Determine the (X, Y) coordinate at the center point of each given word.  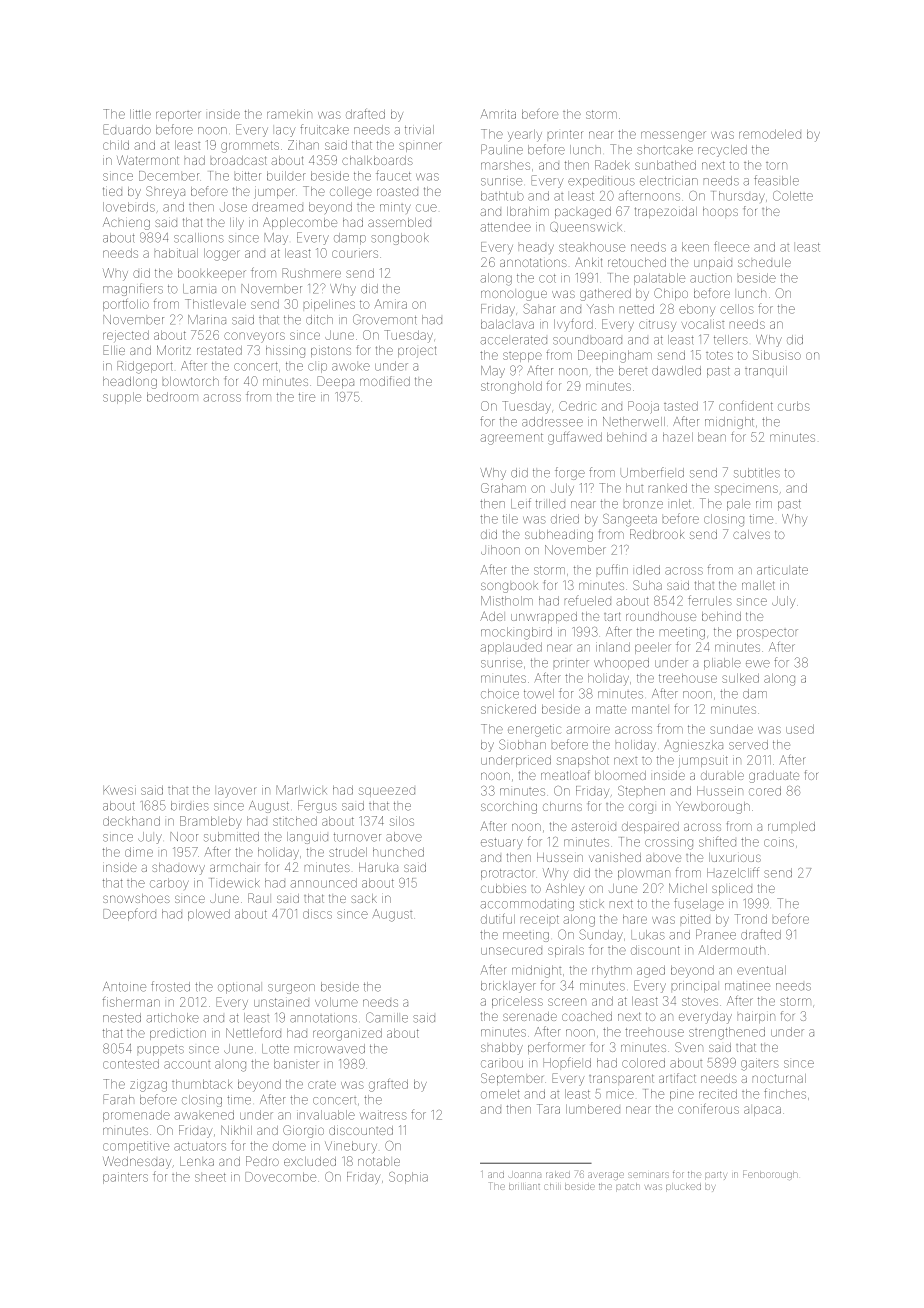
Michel (688, 888)
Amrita (498, 114)
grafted (388, 1085)
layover (237, 792)
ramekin (289, 114)
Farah (118, 1099)
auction (711, 278)
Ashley (565, 889)
